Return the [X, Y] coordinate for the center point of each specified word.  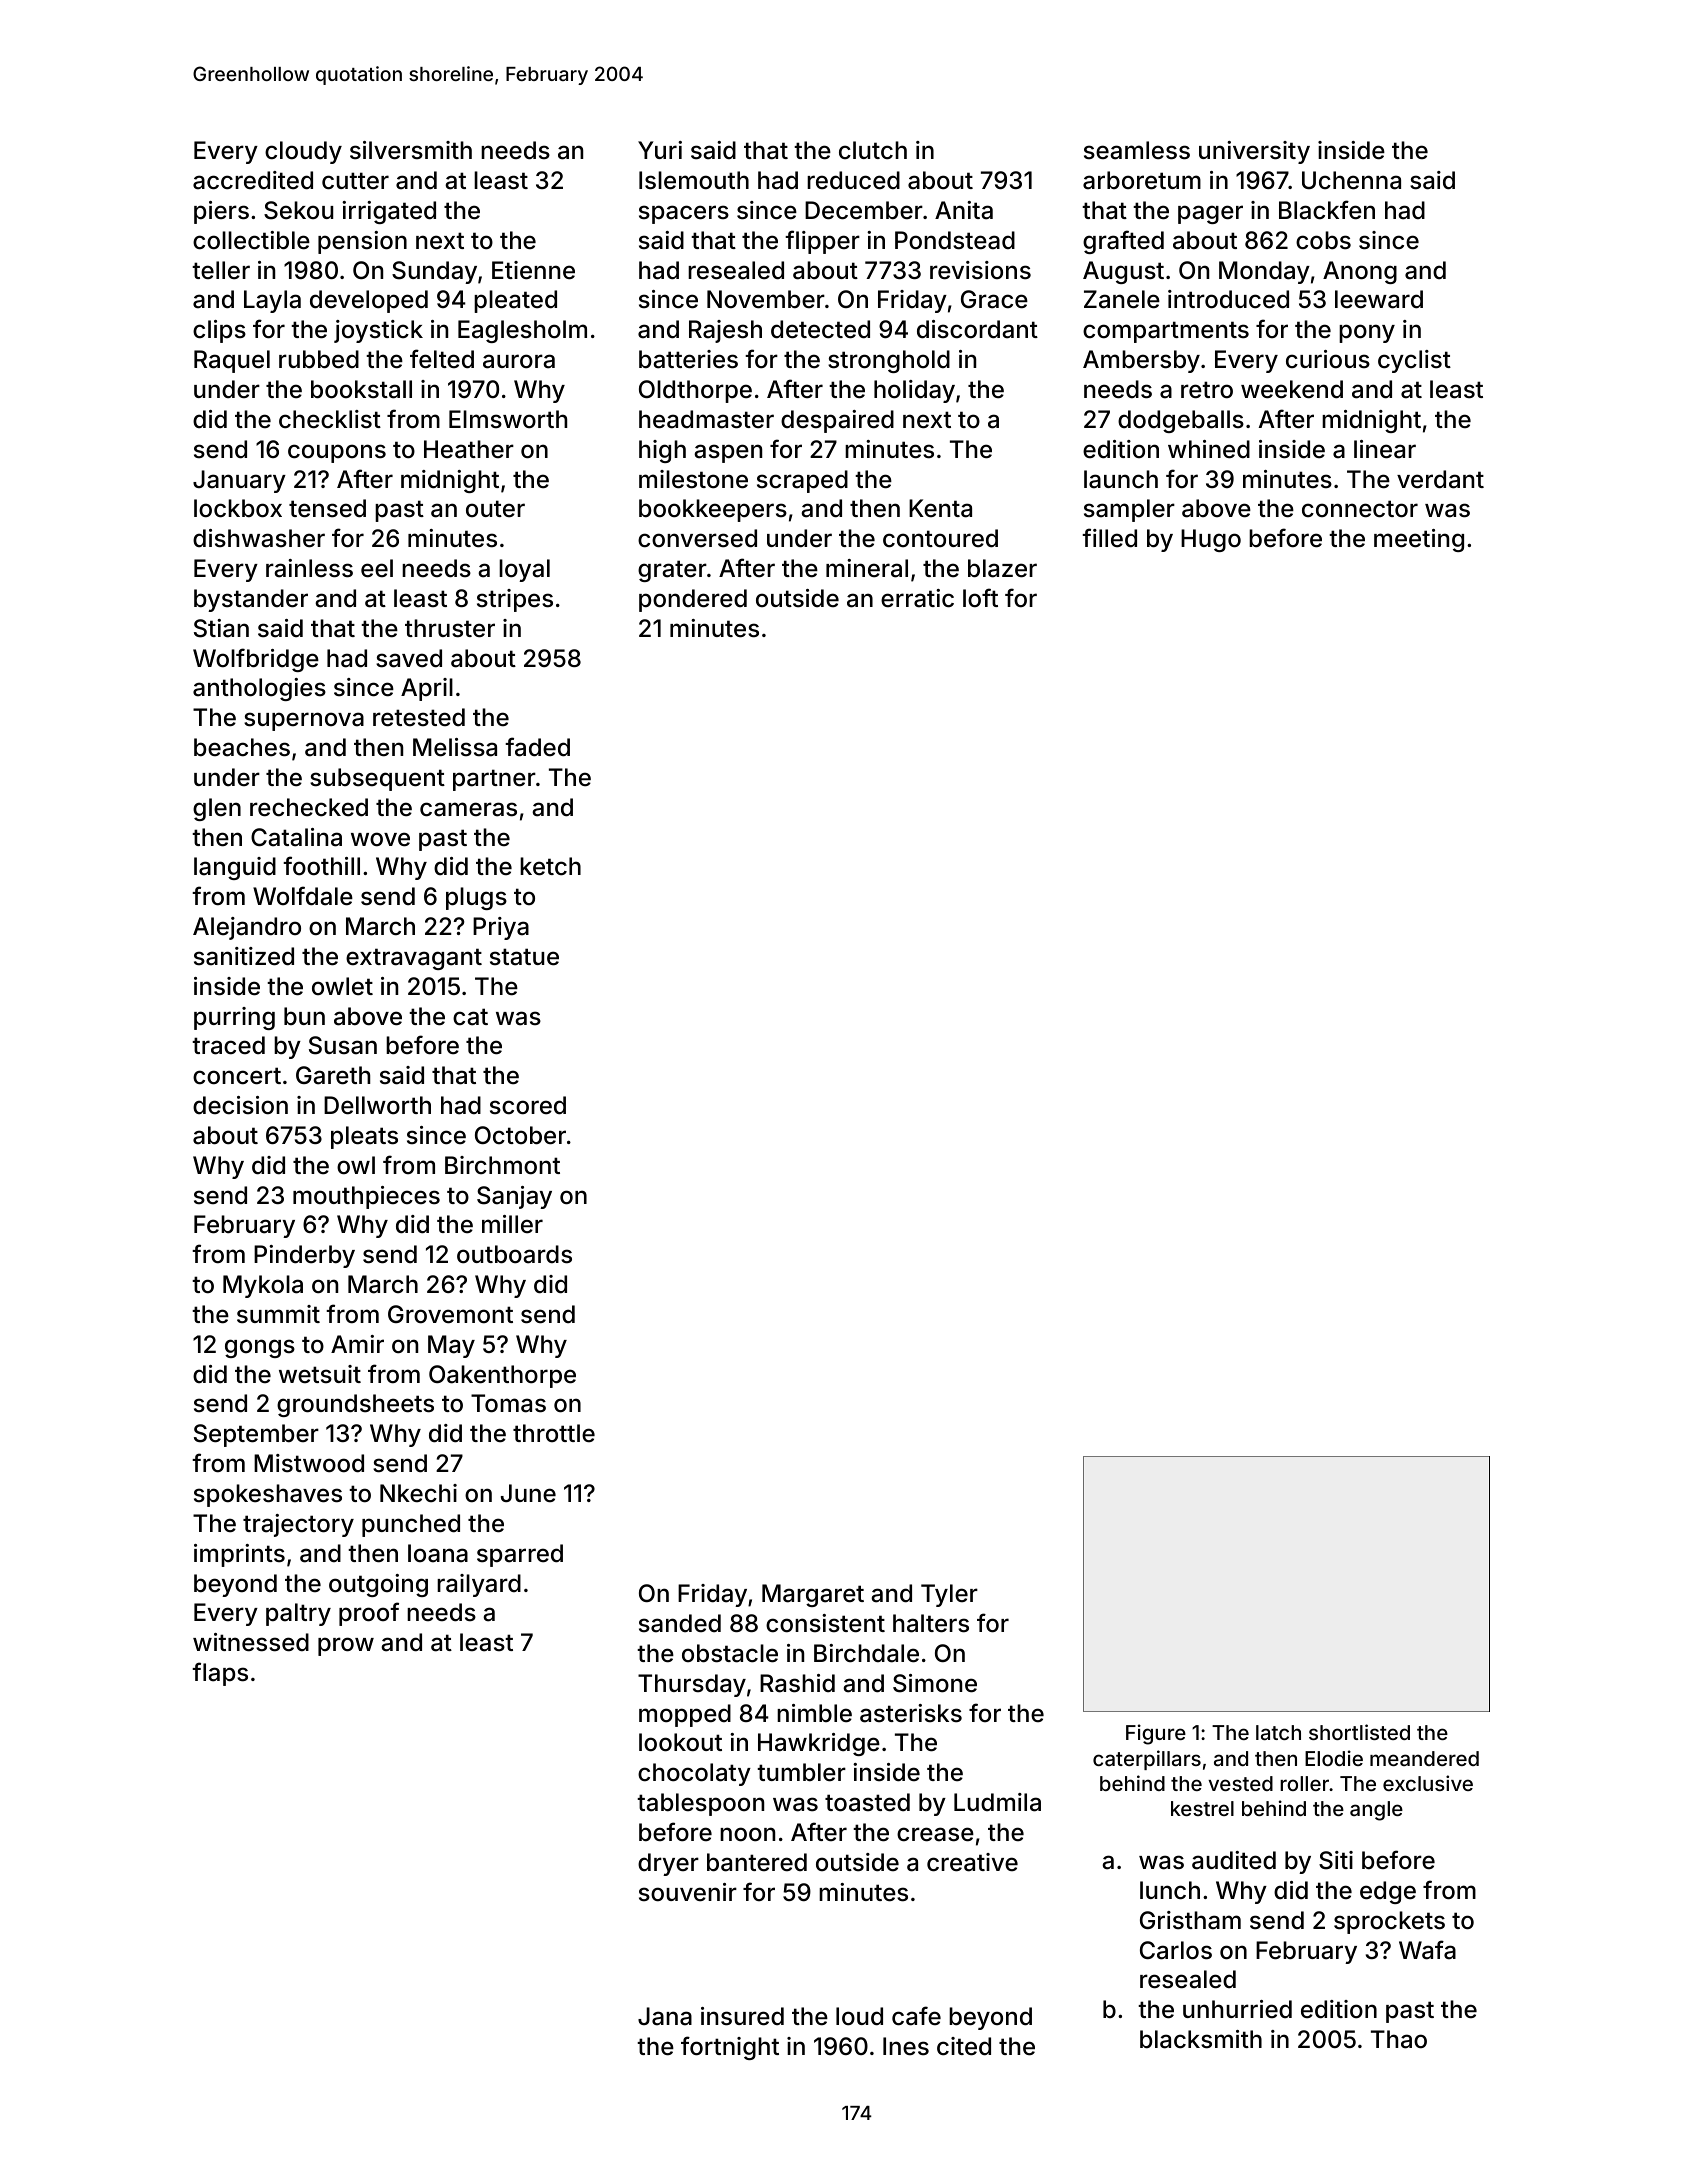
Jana [665, 2016]
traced [228, 1045]
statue [524, 957]
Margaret [813, 1595]
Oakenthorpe [502, 1376]
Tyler [949, 1595]
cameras [468, 809]
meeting [1419, 540]
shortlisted [1359, 1732]
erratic [917, 598]
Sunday [434, 272]
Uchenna [1351, 180]
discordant [977, 329]
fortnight [730, 2048]
